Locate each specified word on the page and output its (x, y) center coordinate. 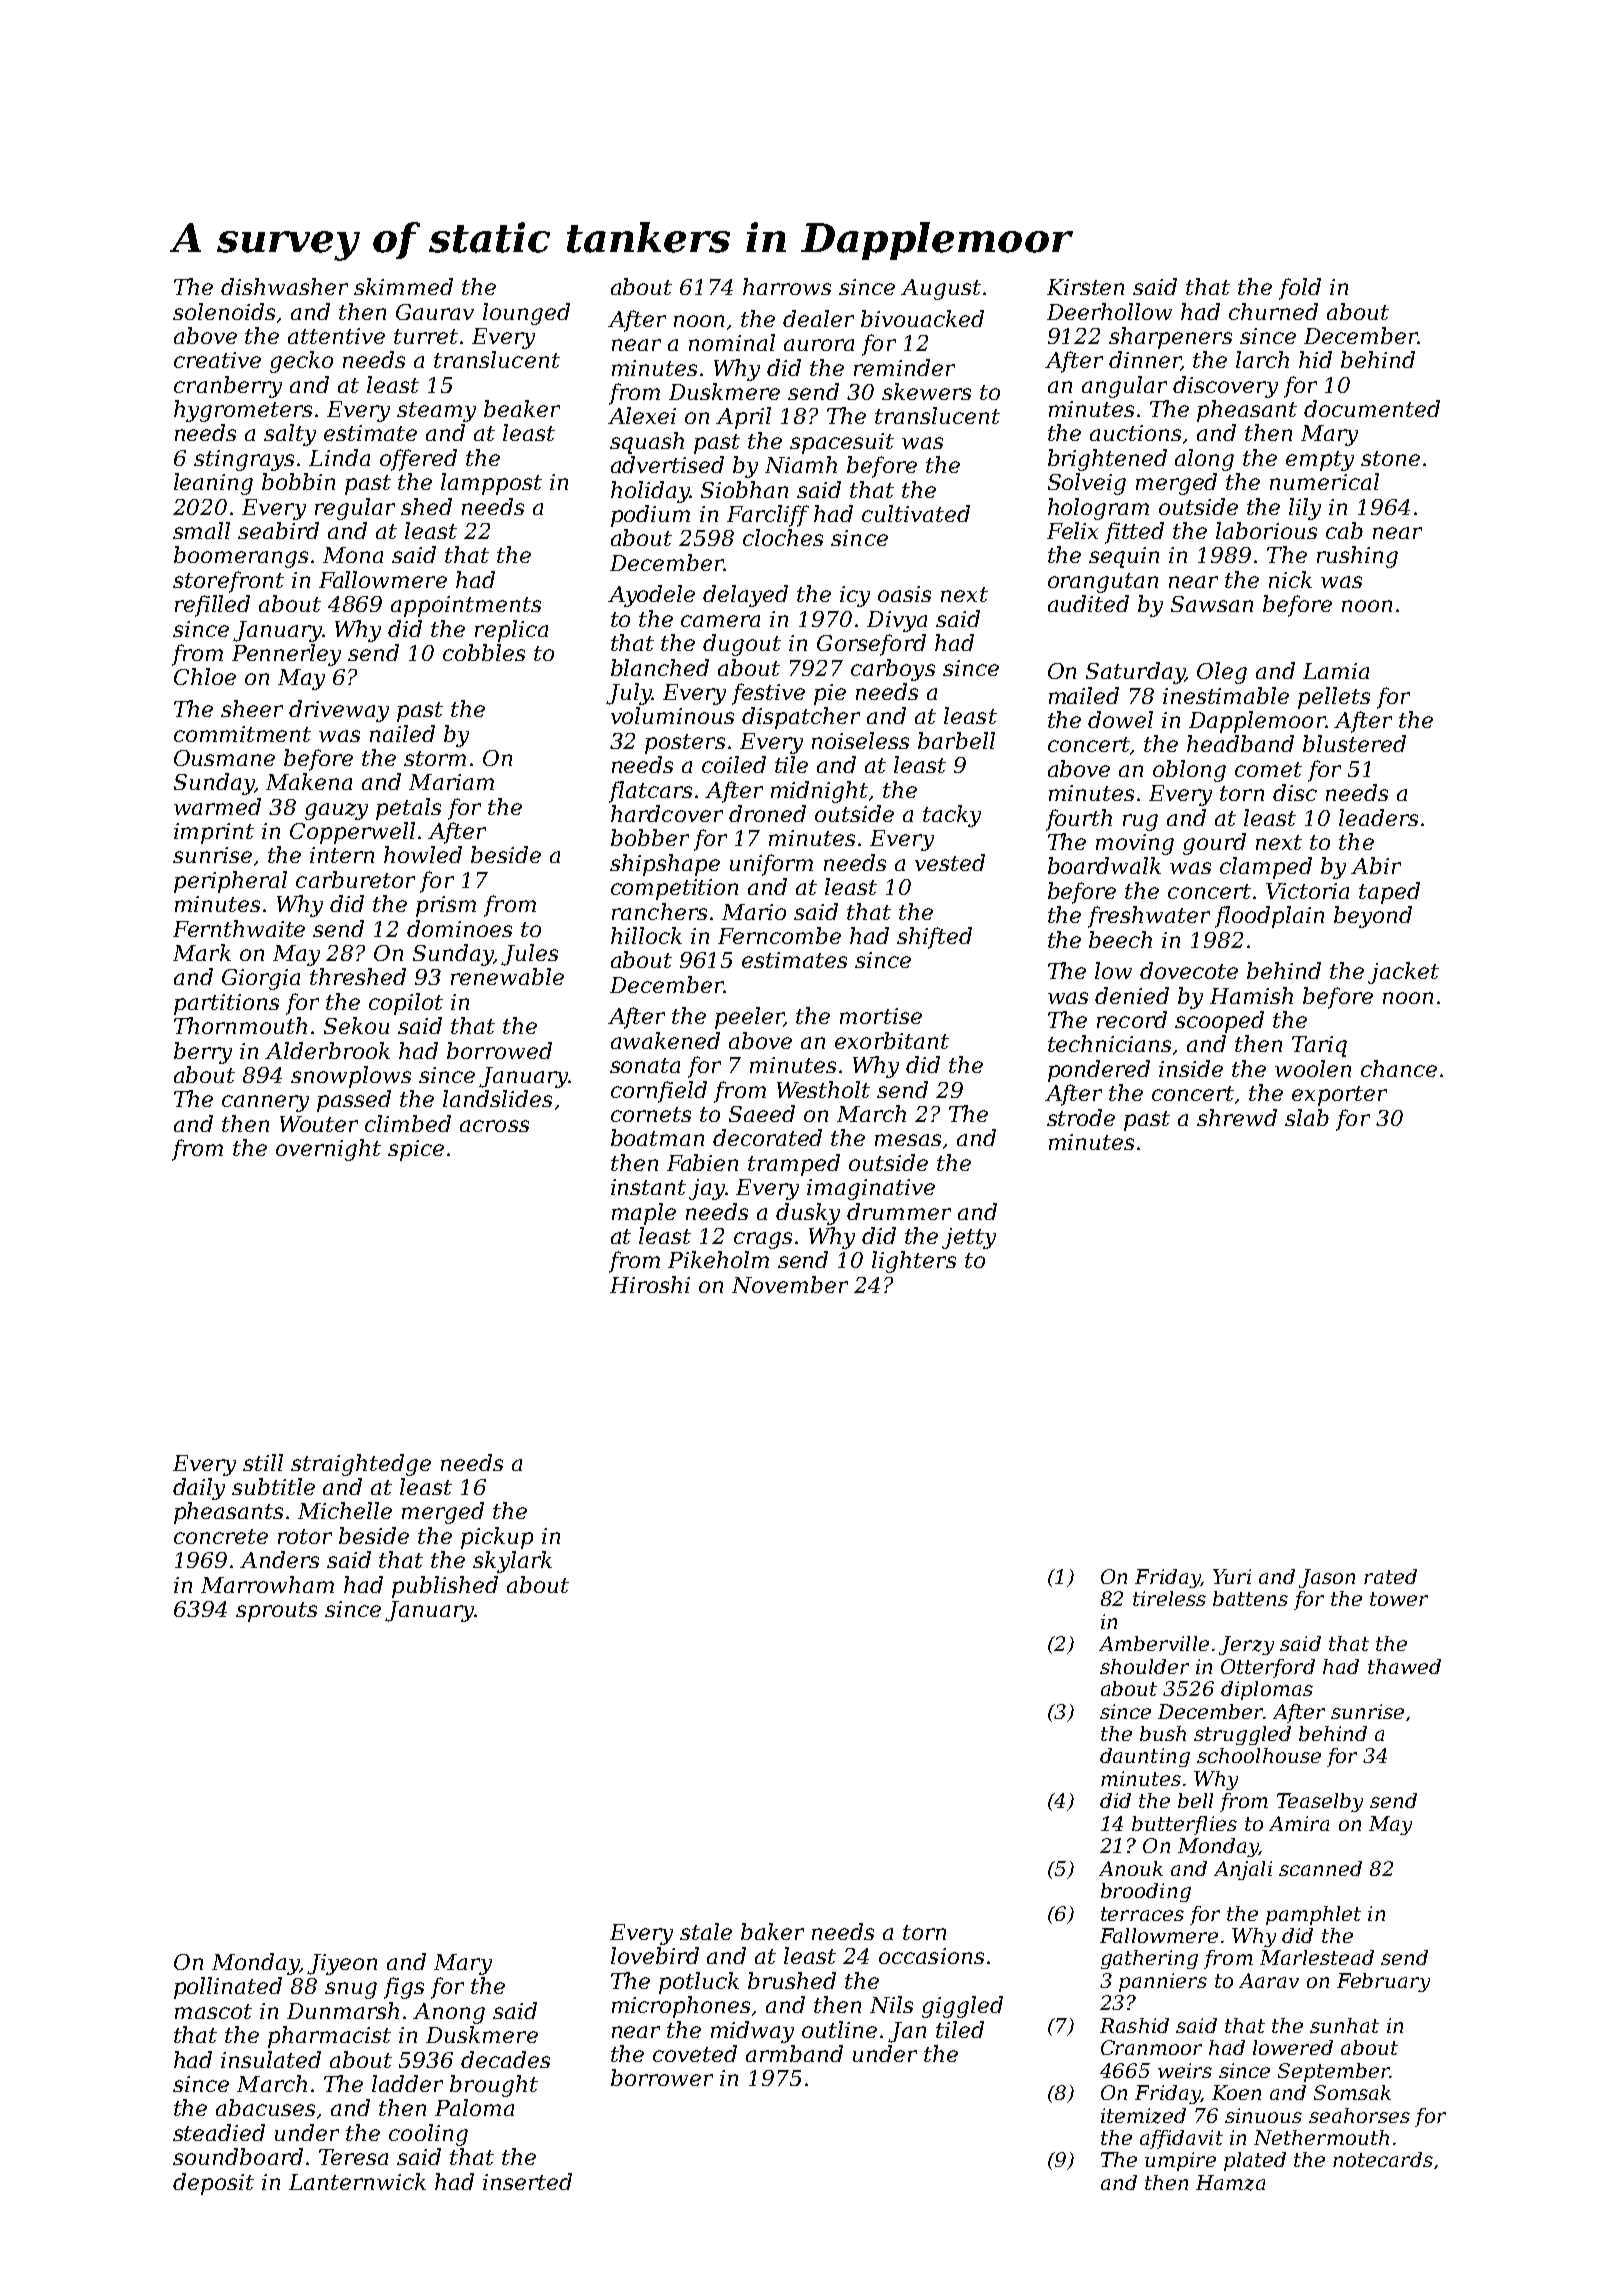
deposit (213, 2184)
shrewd (1237, 1117)
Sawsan (1212, 604)
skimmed (403, 286)
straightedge (361, 1465)
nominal (732, 342)
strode (1081, 1117)
